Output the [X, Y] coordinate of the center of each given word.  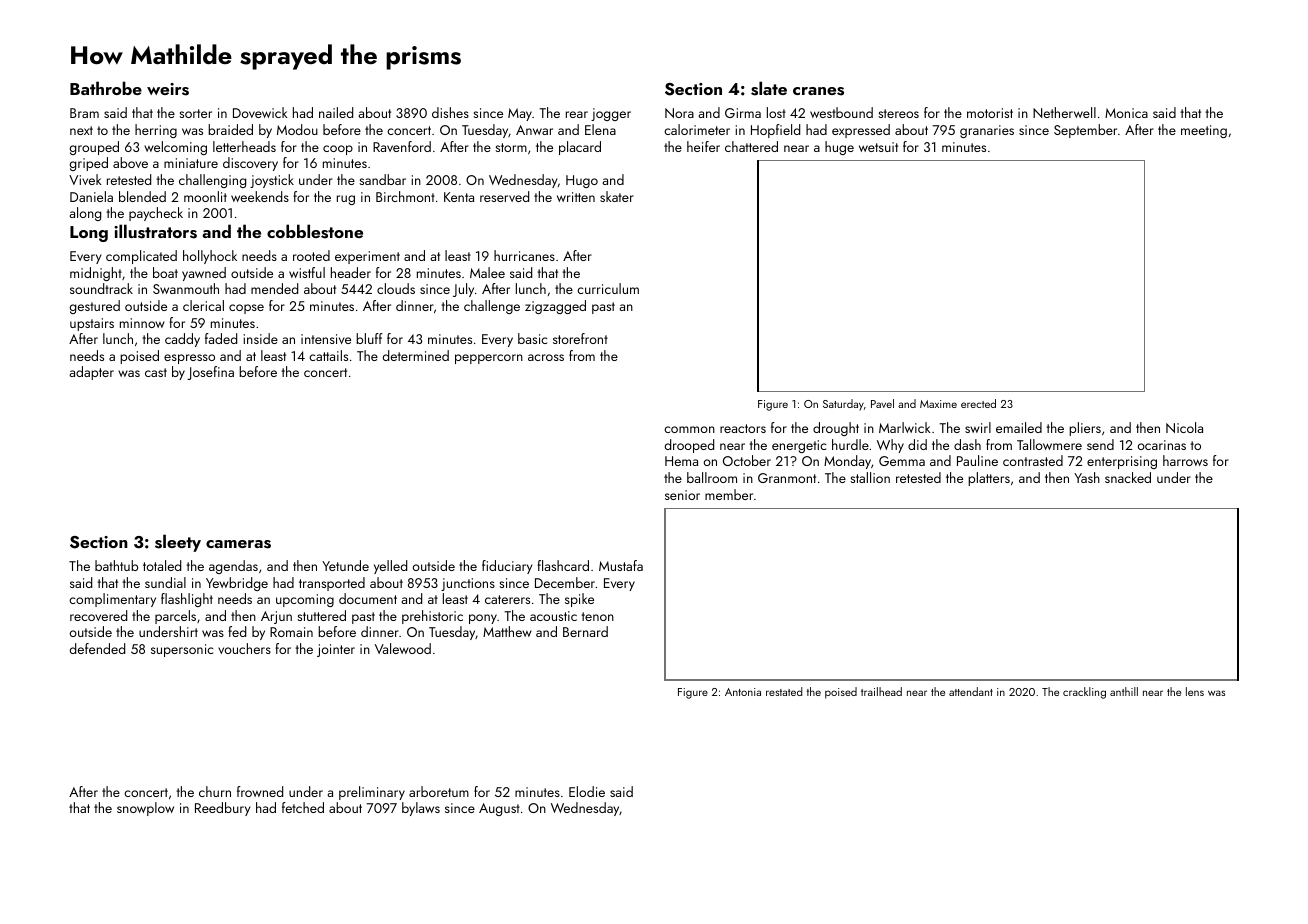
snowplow [145, 809]
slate [769, 88]
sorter [195, 113]
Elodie [587, 791]
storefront [580, 338]
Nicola [1184, 427]
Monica [1126, 113]
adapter [91, 373]
